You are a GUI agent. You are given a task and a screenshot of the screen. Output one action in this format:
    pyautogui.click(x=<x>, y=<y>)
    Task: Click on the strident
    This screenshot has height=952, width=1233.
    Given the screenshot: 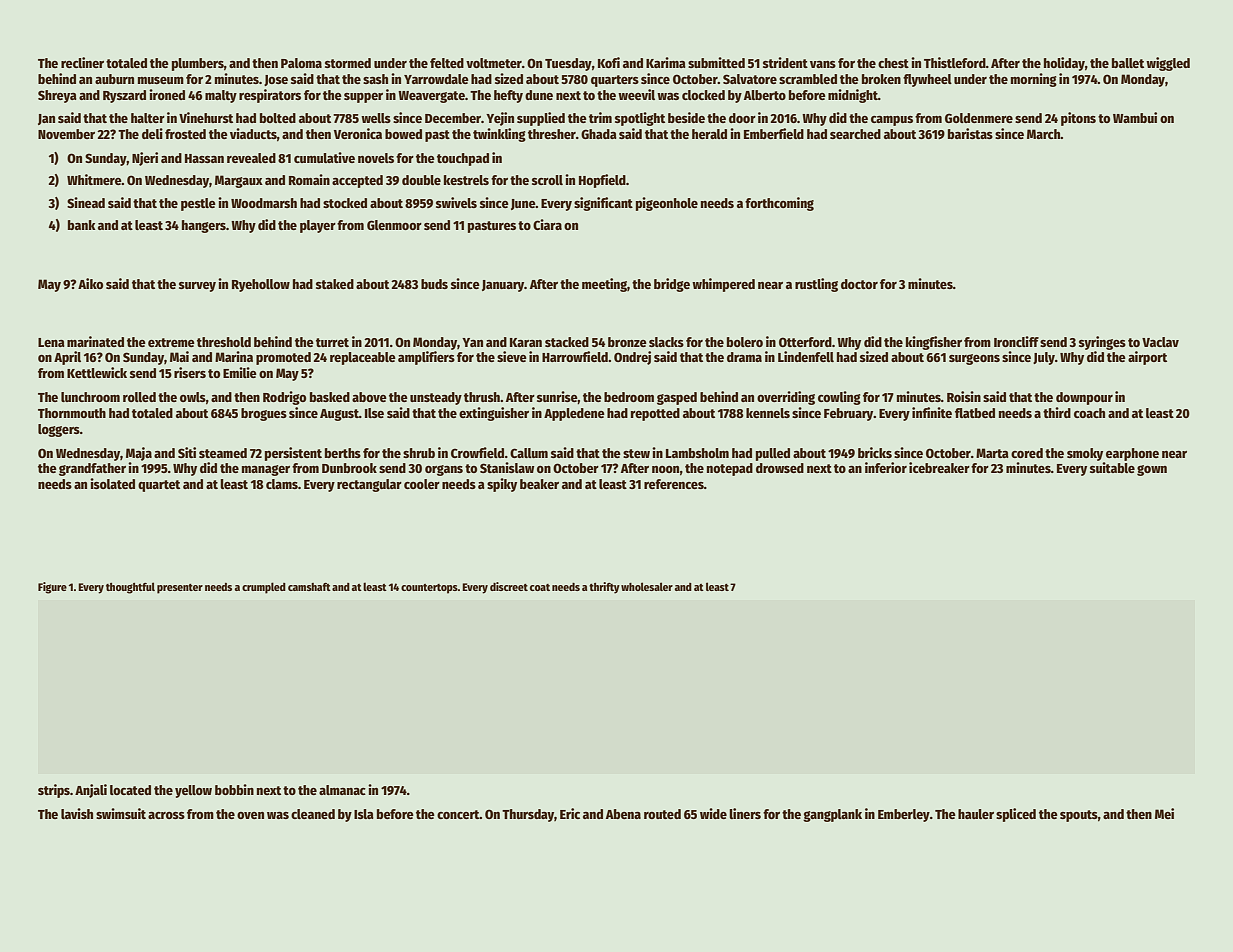 What is the action you would take?
    pyautogui.click(x=785, y=62)
